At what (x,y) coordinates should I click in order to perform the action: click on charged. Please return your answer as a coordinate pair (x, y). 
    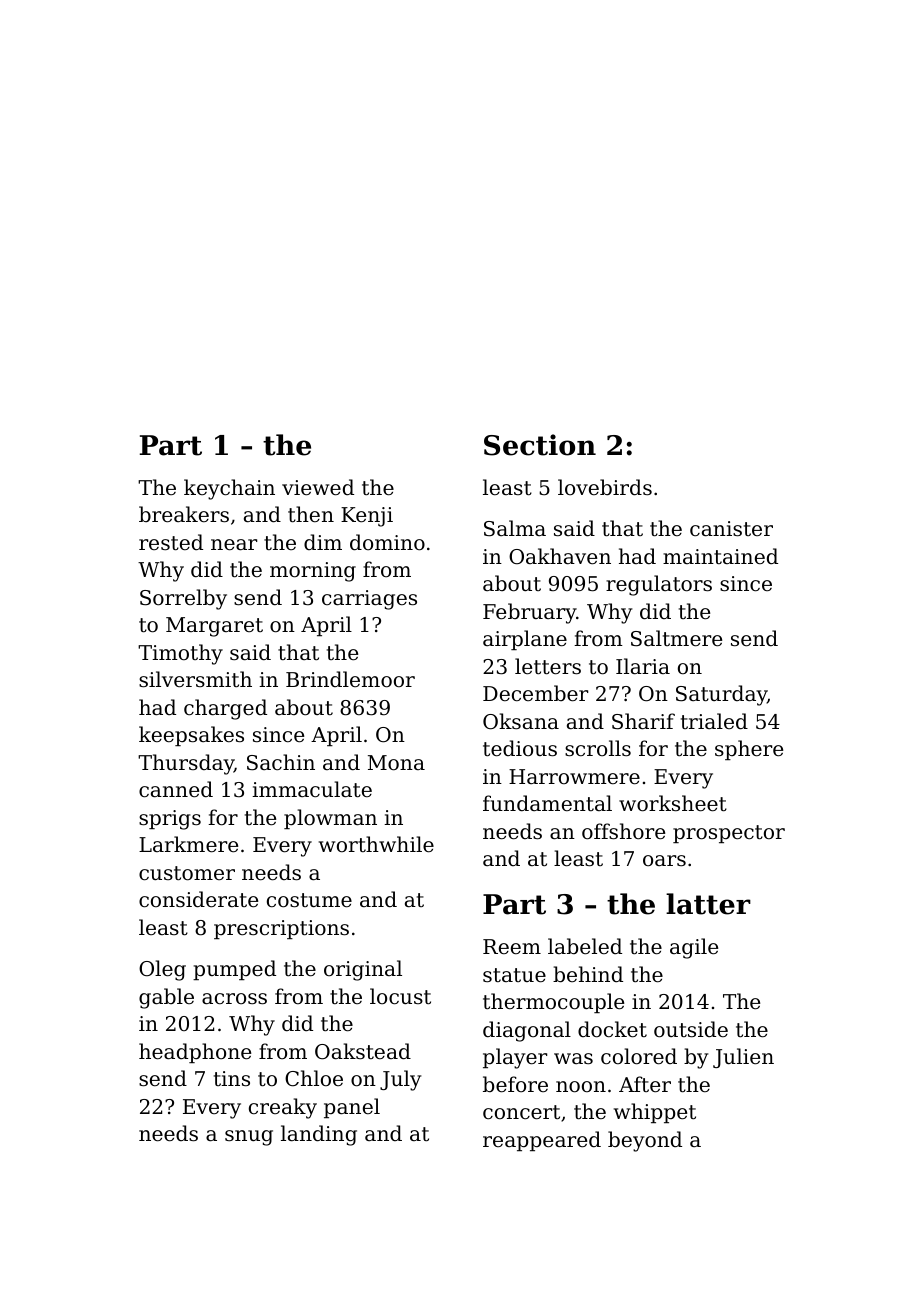
    Looking at the image, I should click on (225, 709).
